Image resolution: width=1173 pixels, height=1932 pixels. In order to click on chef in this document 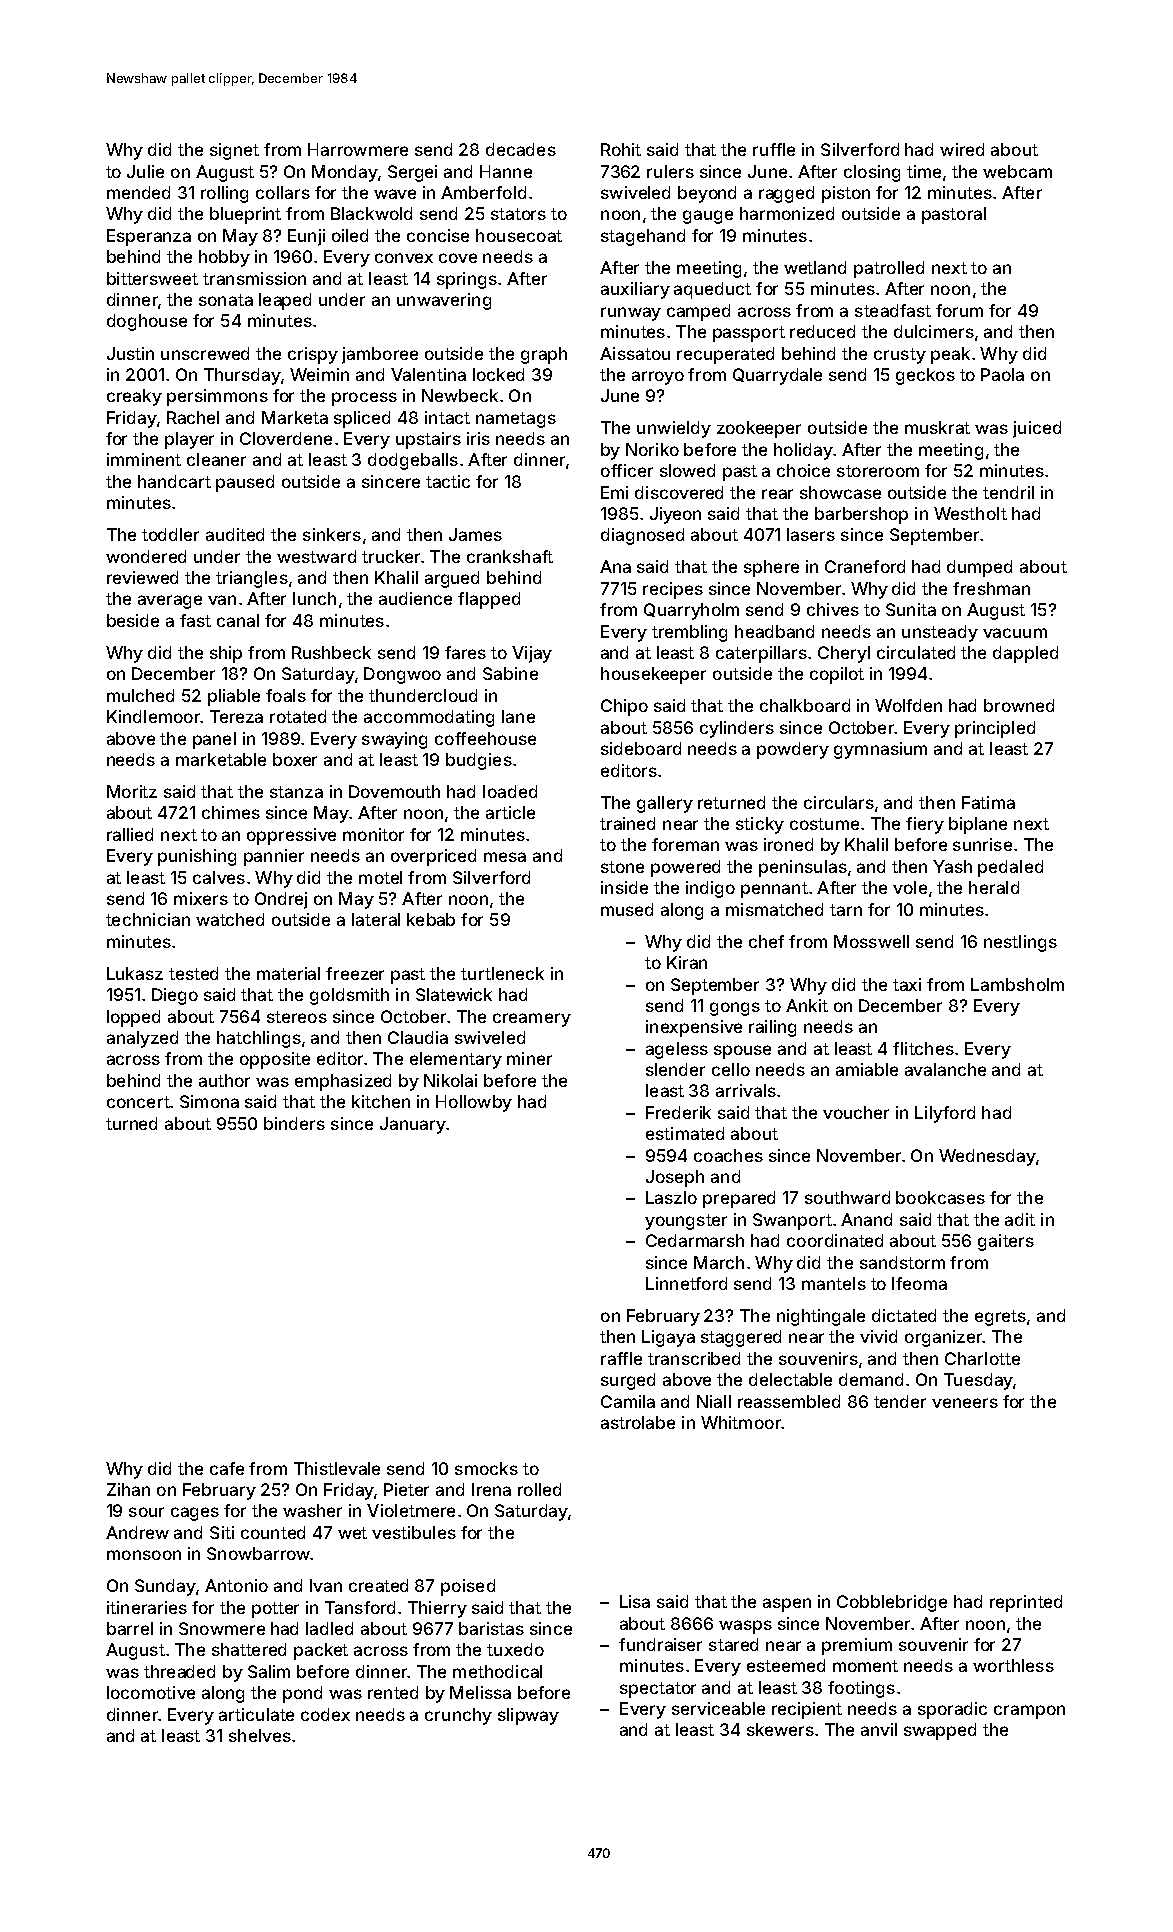, I will do `click(766, 941)`.
